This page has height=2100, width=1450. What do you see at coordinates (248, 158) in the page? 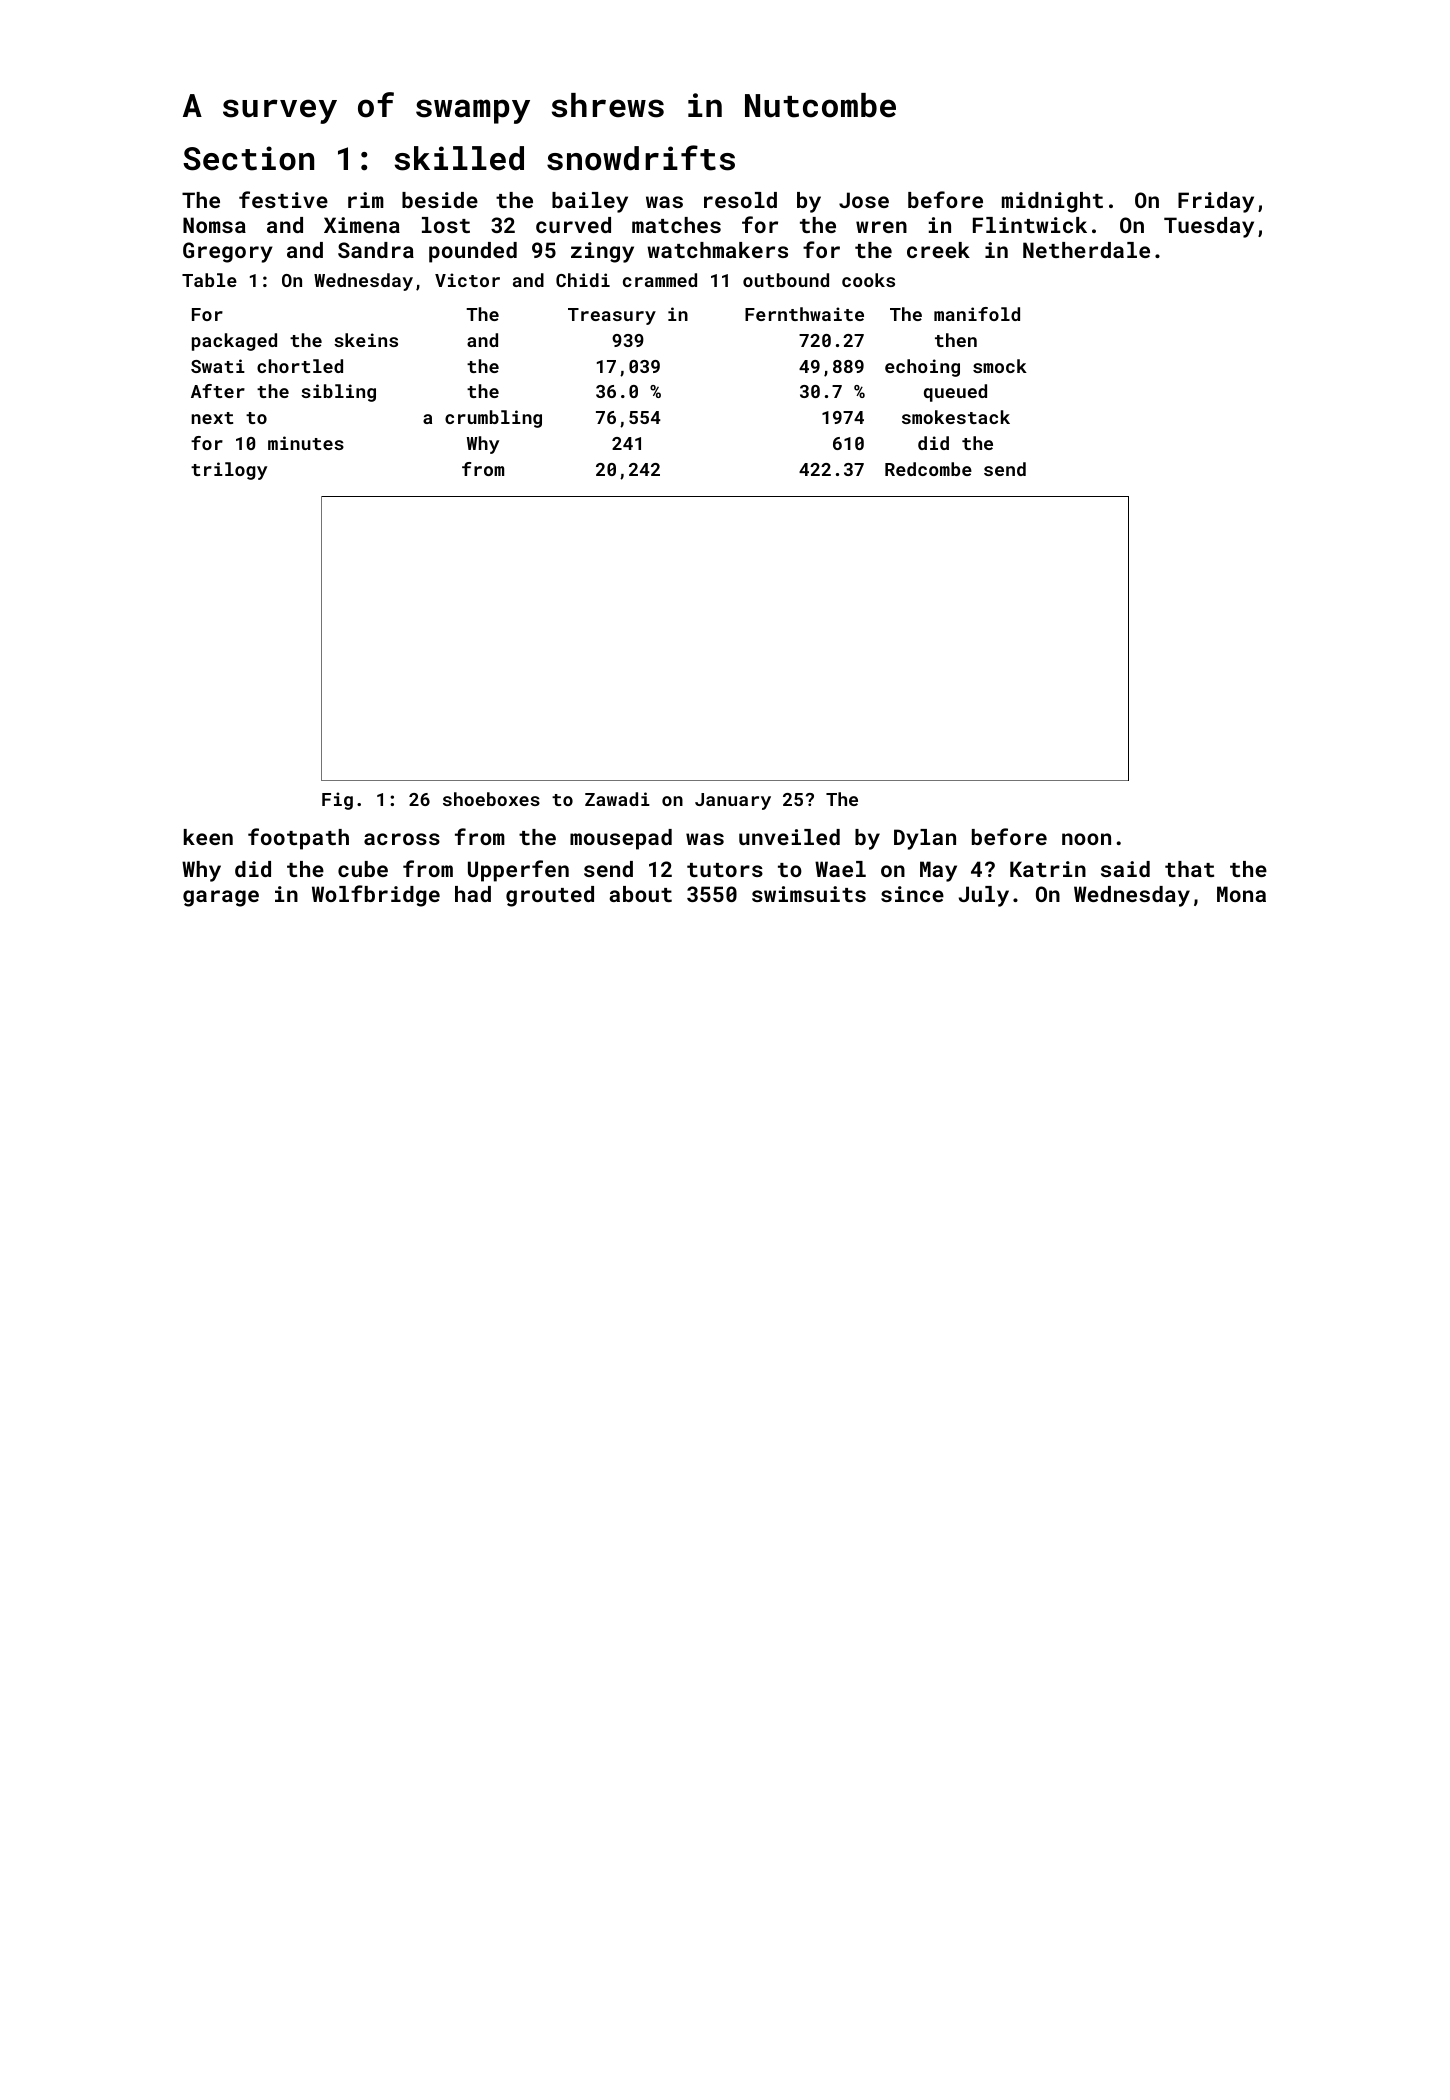
I see `Section` at bounding box center [248, 158].
